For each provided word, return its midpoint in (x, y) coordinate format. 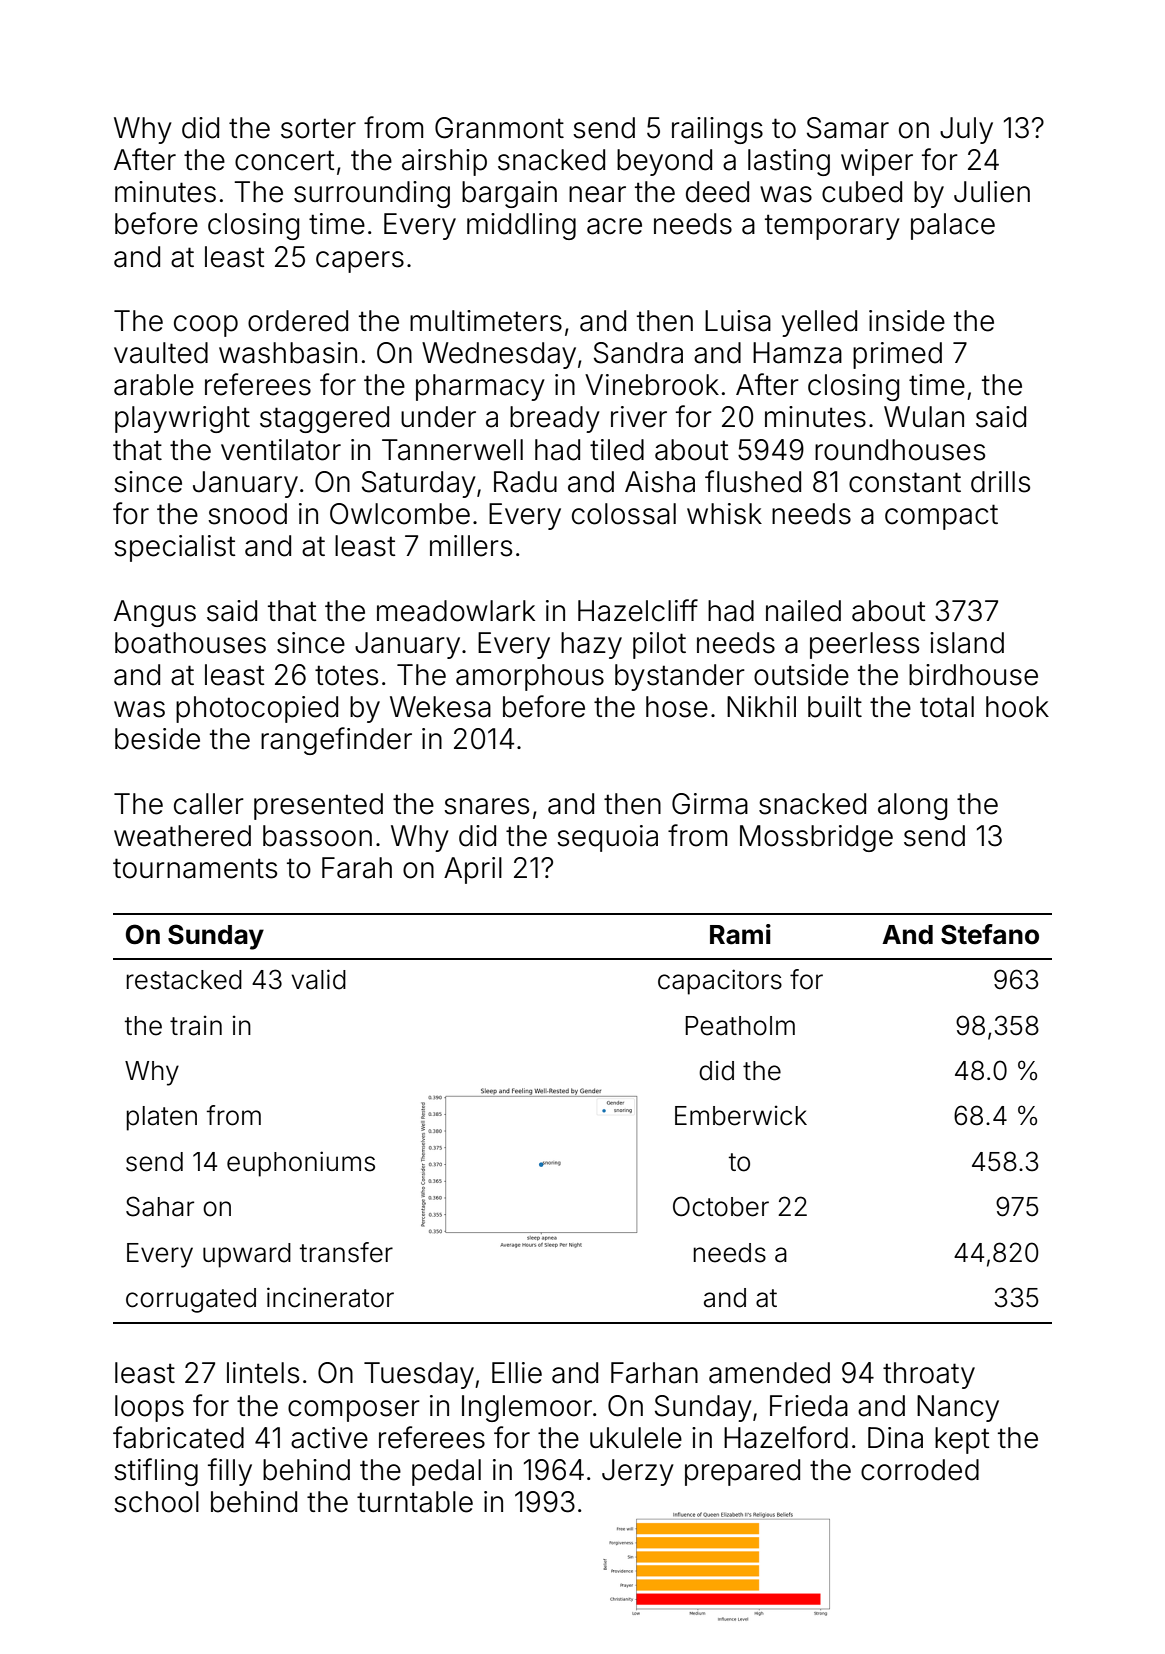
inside (907, 321)
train (196, 1025)
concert (284, 160)
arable (154, 385)
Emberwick (741, 1115)
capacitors (720, 982)
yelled (819, 323)
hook (1017, 707)
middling (521, 226)
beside (157, 739)
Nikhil (761, 706)
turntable (415, 1502)
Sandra (638, 353)
